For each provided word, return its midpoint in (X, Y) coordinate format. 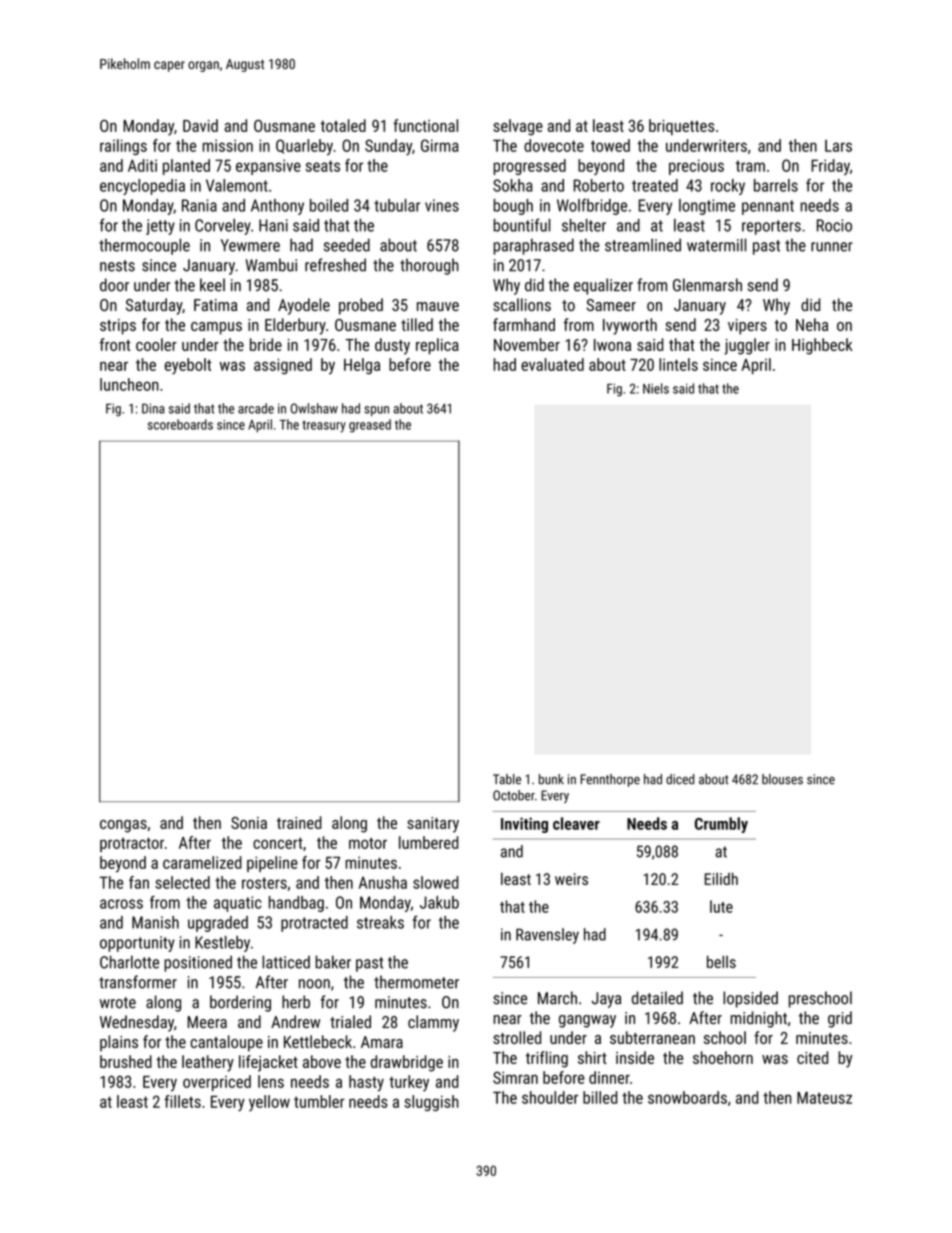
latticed (286, 962)
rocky (728, 187)
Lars (838, 146)
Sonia (249, 823)
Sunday (388, 147)
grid (840, 1019)
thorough (429, 266)
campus (216, 328)
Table (507, 779)
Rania (199, 205)
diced (680, 779)
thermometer (416, 982)
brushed (126, 1061)
